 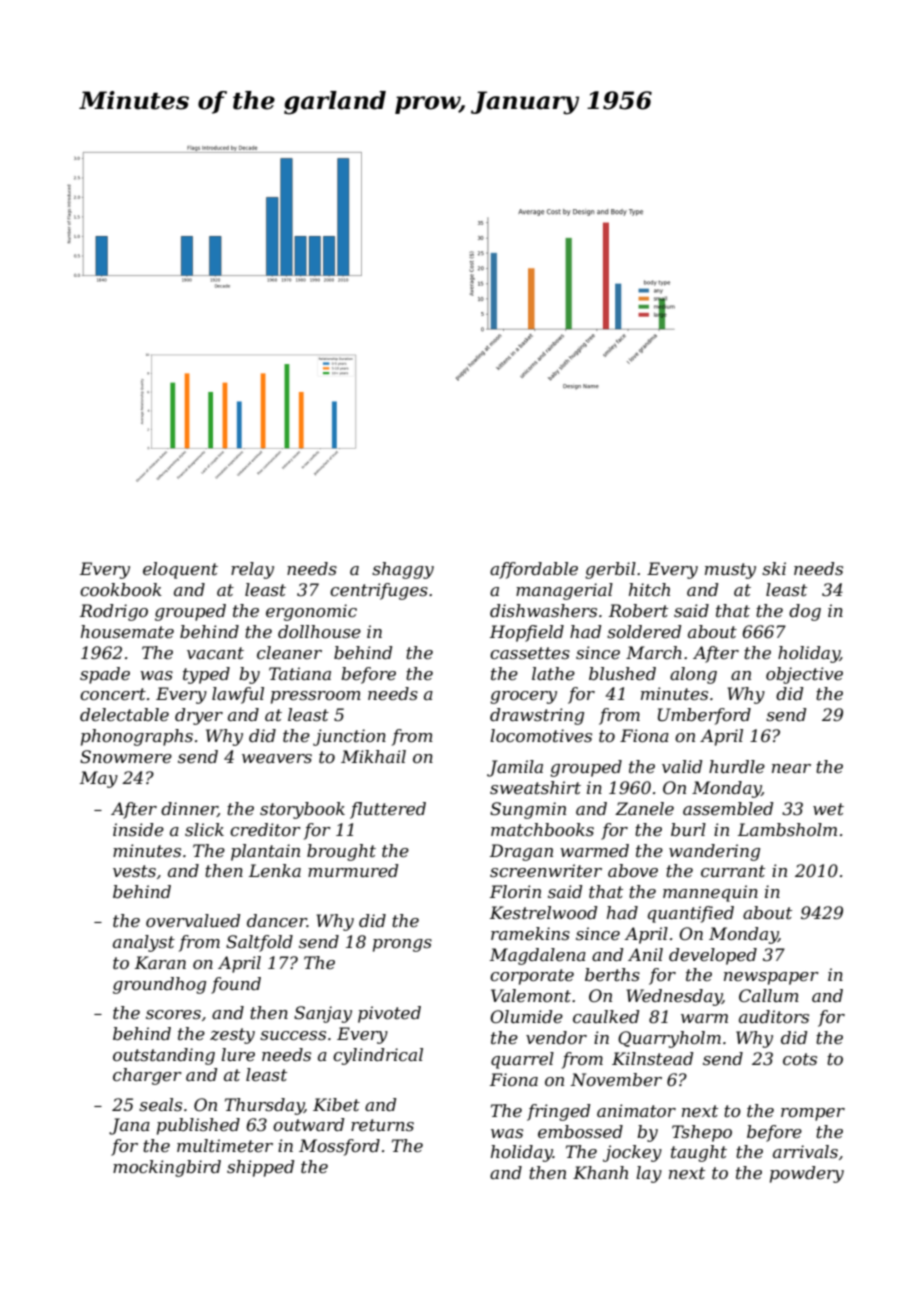 I want to click on spade, so click(x=105, y=675).
